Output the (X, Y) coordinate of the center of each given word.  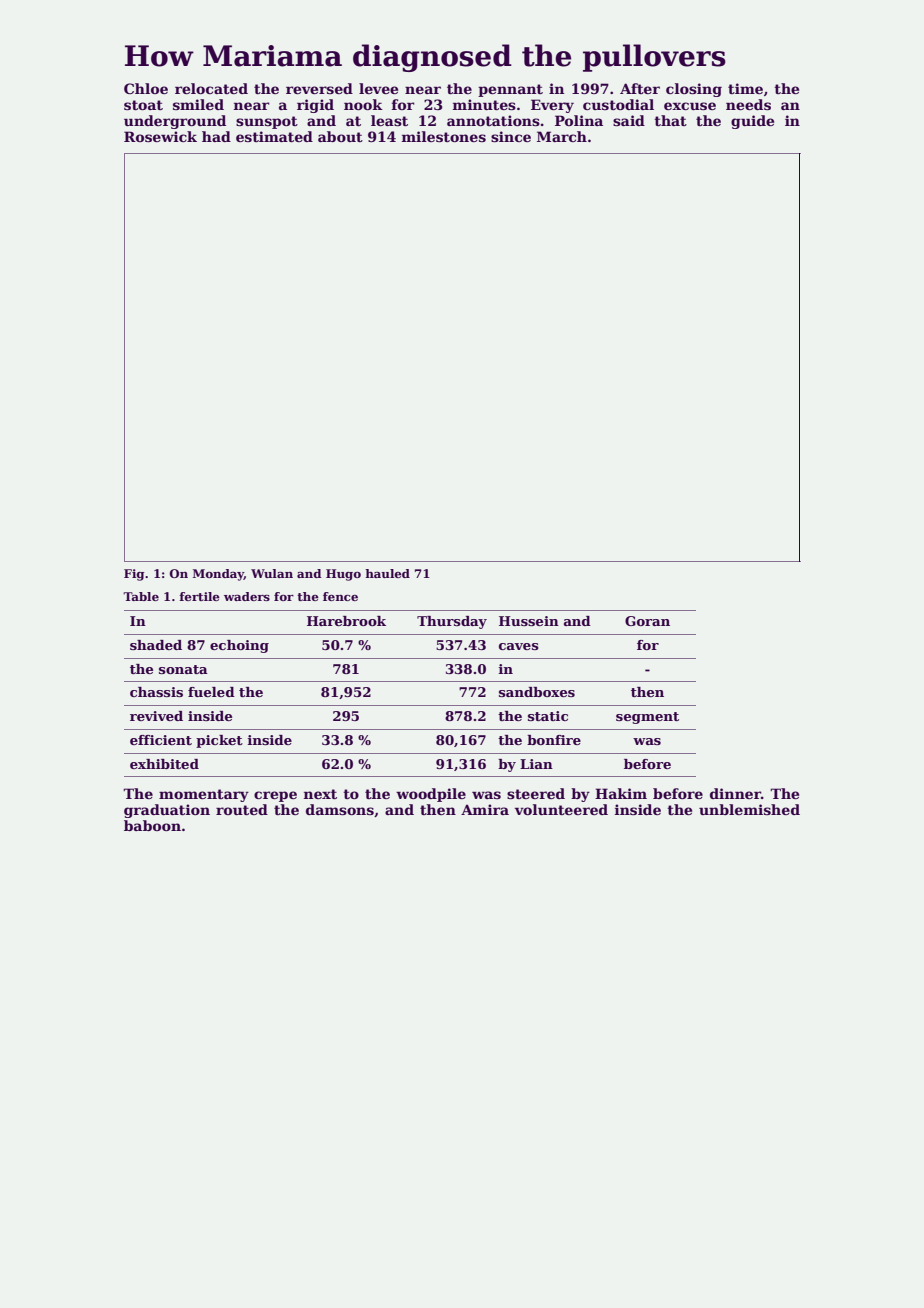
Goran (647, 621)
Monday (218, 575)
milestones (444, 136)
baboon (152, 825)
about (340, 136)
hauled (387, 573)
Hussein (529, 621)
